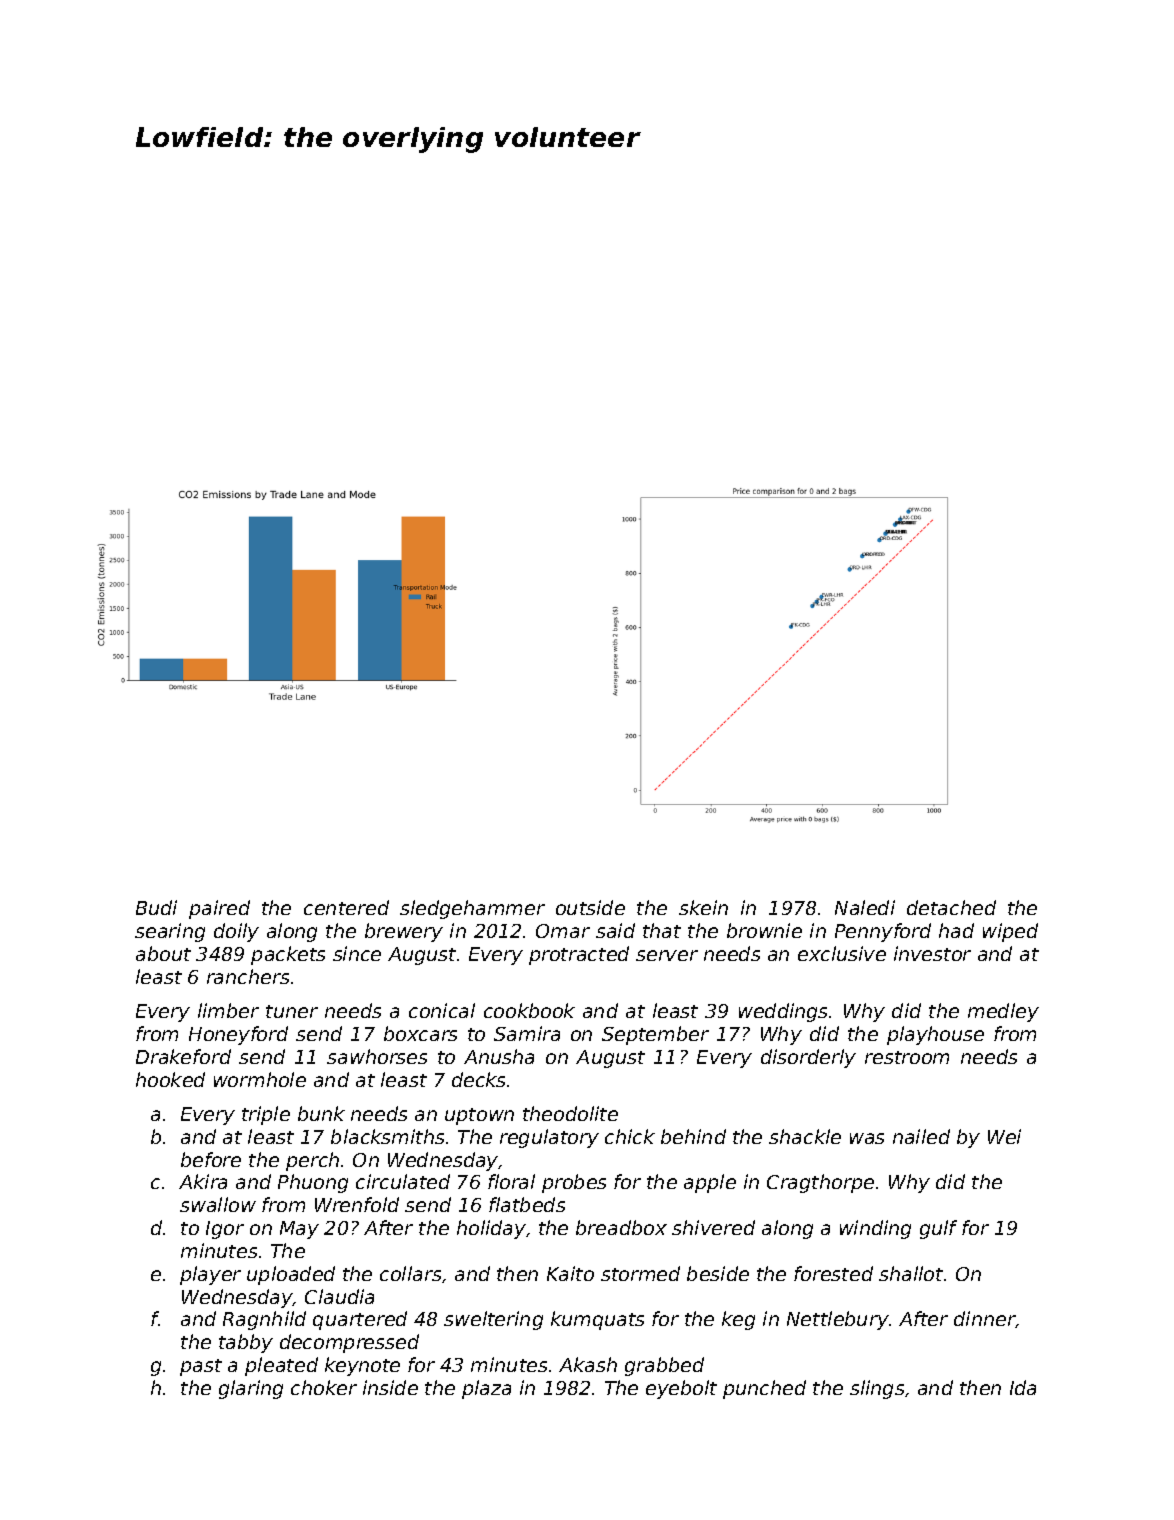 This screenshot has width=1174, height=1520. I want to click on uploaded, so click(291, 1275).
